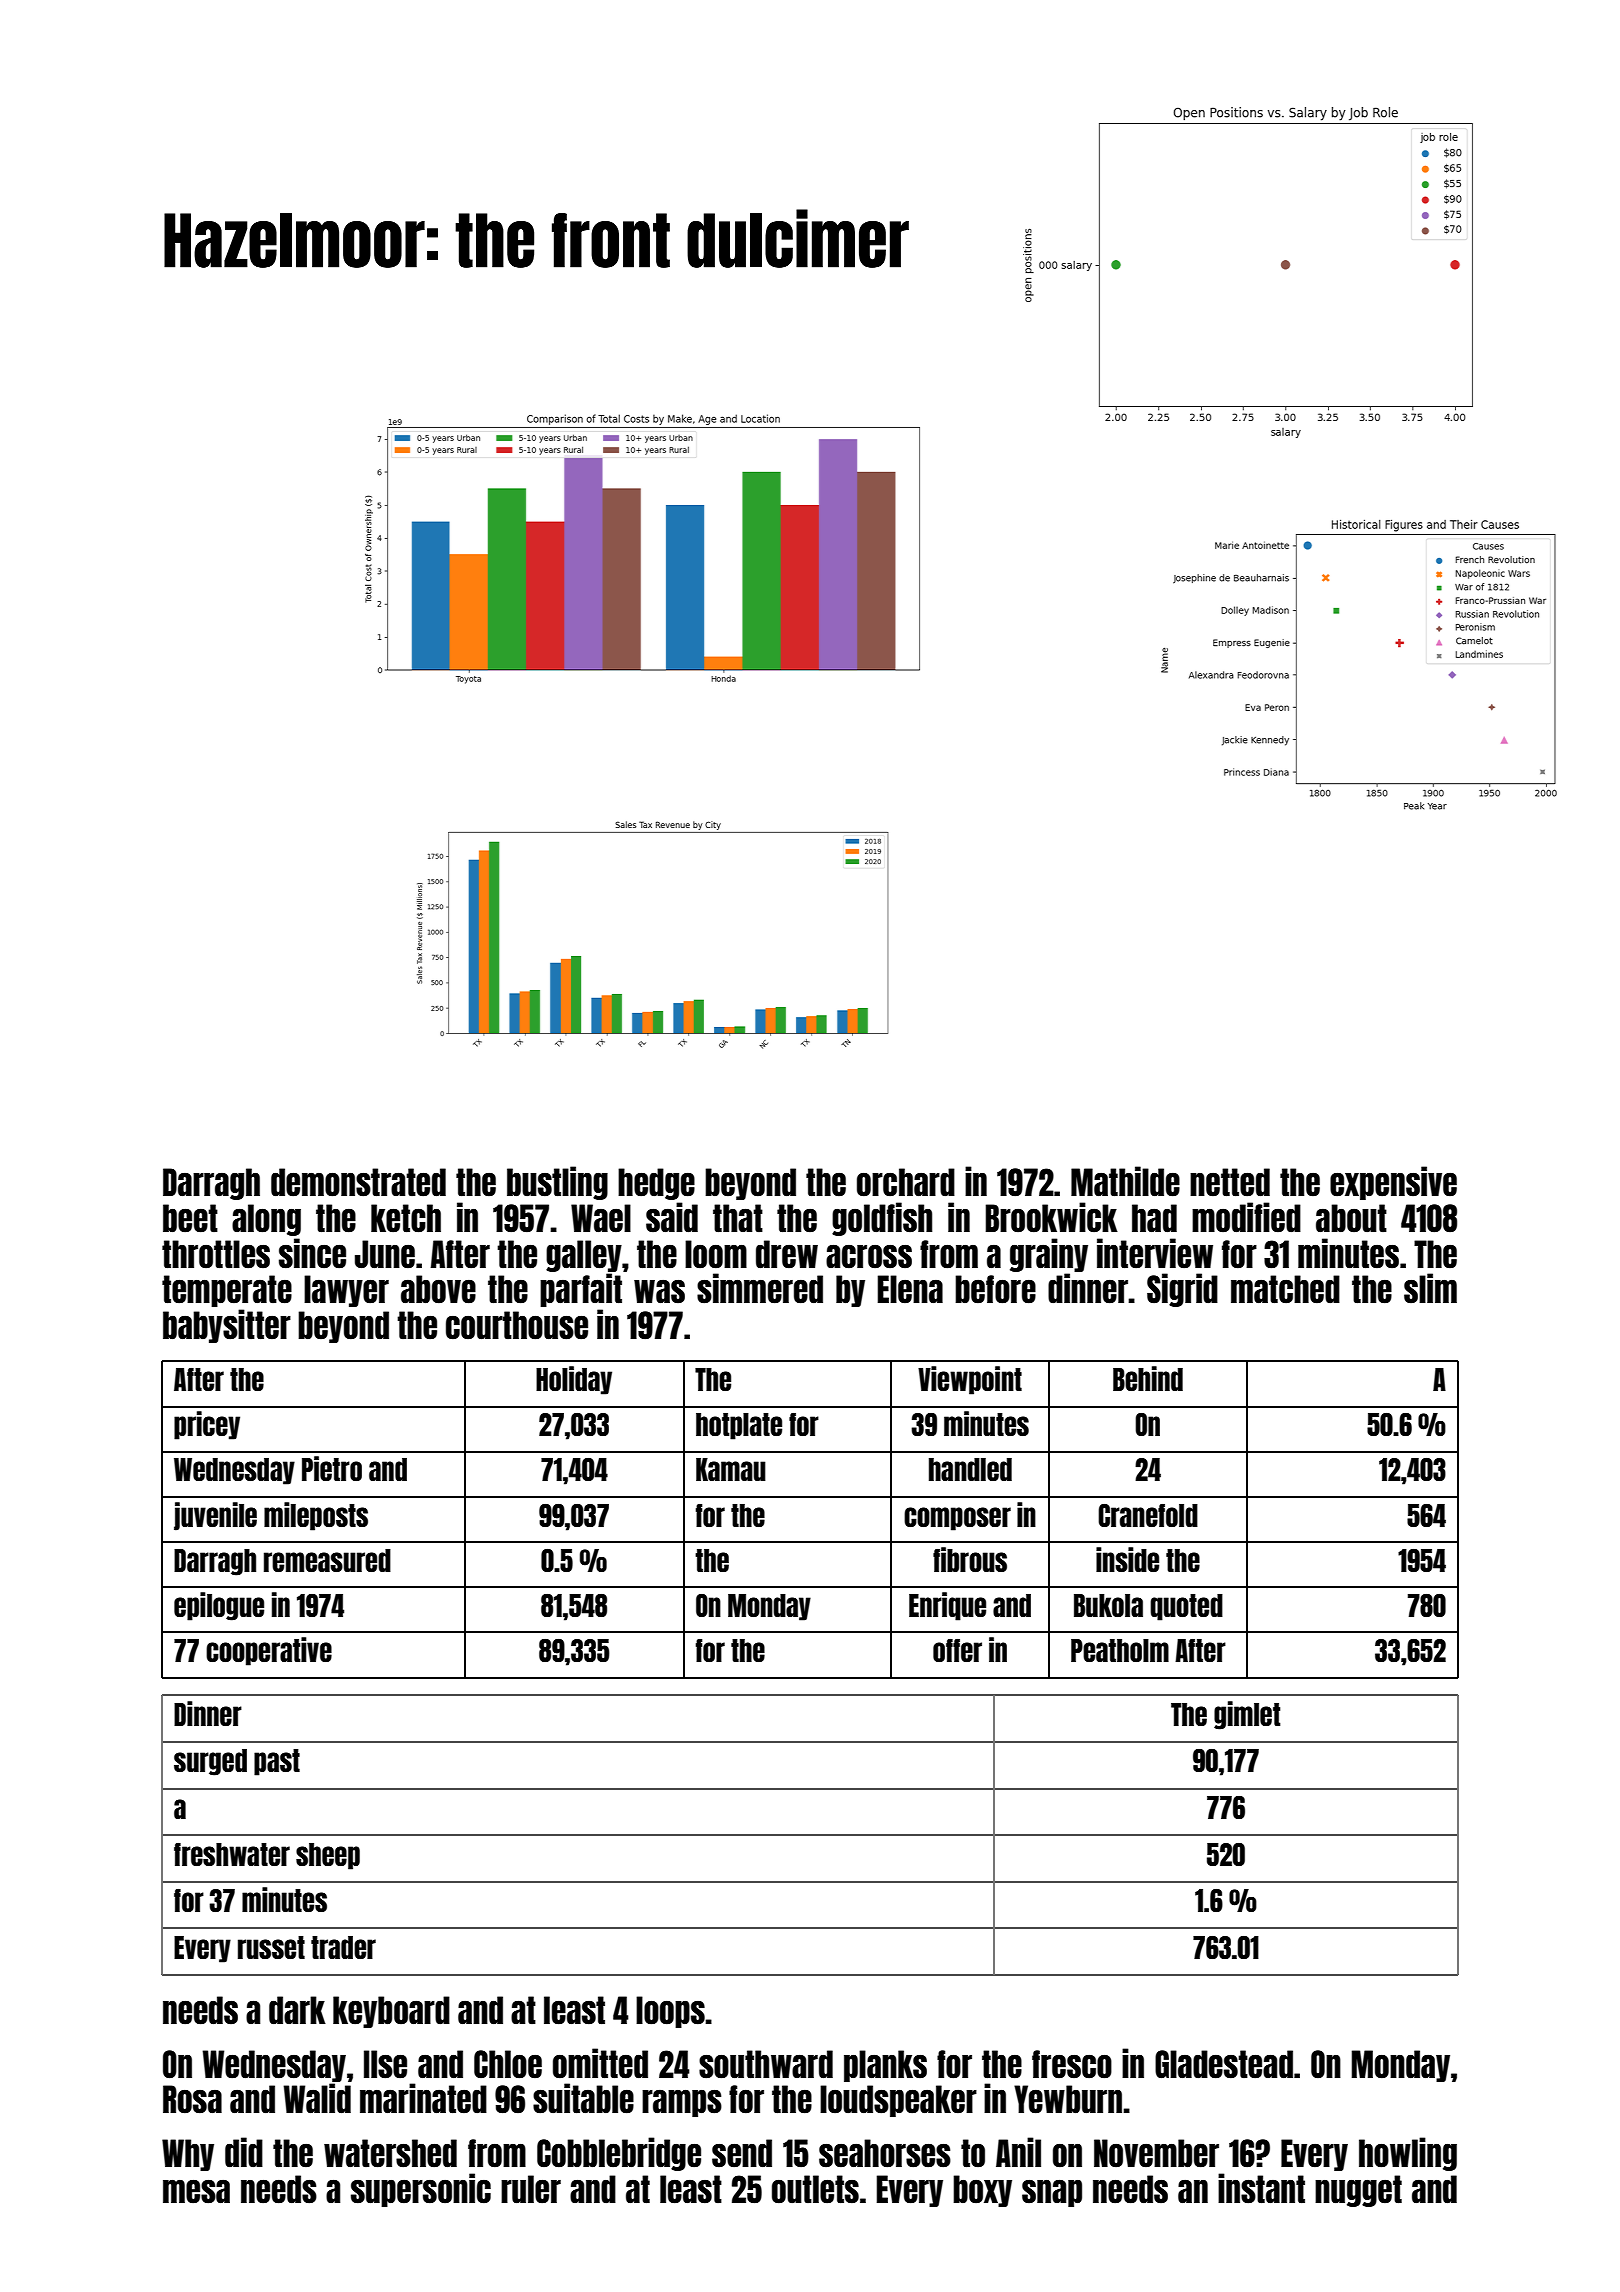 The image size is (1620, 2292). I want to click on Gladestead, so click(1224, 2064).
